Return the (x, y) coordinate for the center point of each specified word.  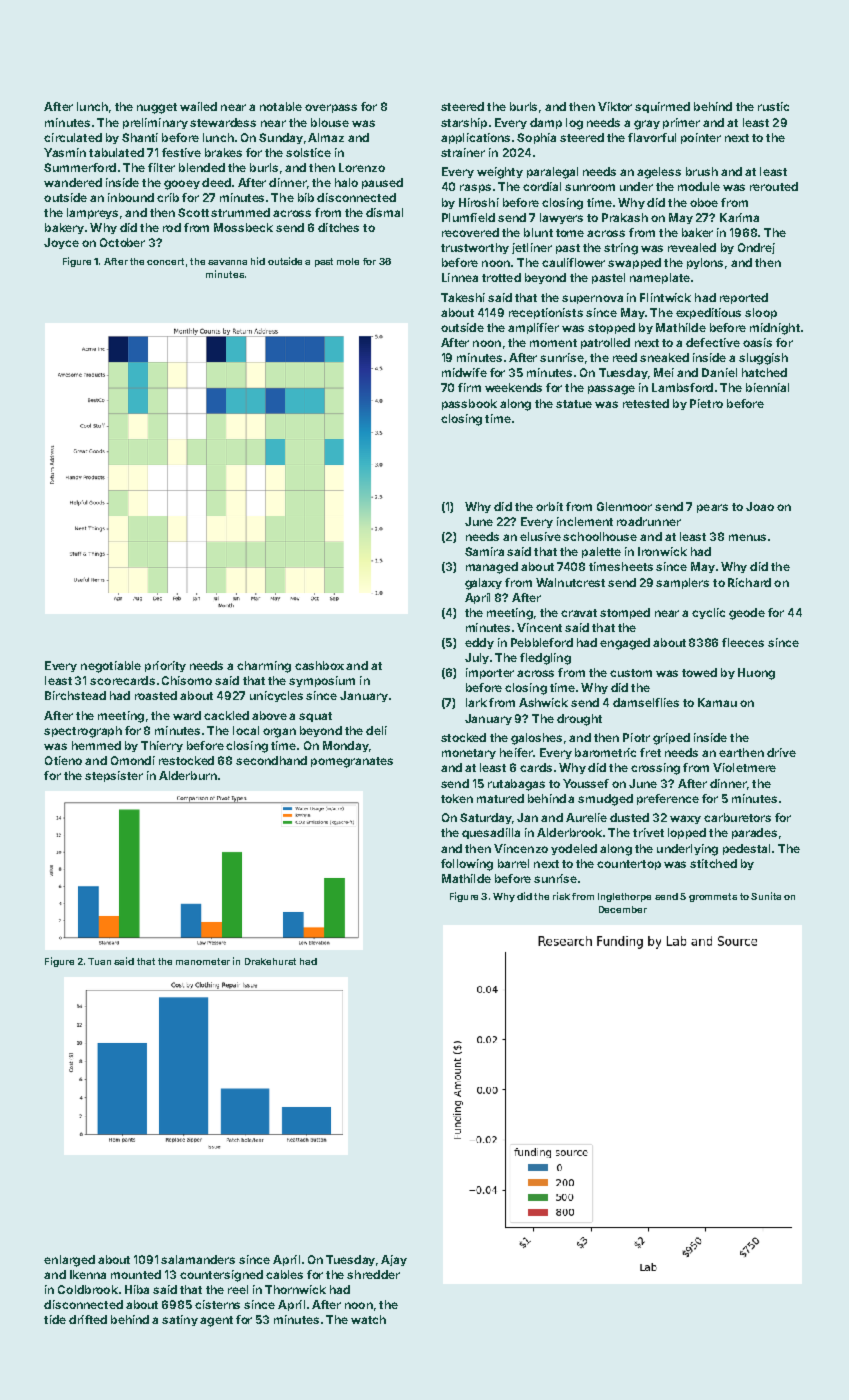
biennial (767, 387)
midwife (464, 372)
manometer (203, 961)
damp (546, 123)
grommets (713, 897)
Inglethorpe (624, 897)
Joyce (61, 243)
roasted (156, 695)
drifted (88, 1319)
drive (781, 752)
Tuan (99, 961)
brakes (223, 152)
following (467, 865)
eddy (479, 643)
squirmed (662, 107)
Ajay (394, 1260)
